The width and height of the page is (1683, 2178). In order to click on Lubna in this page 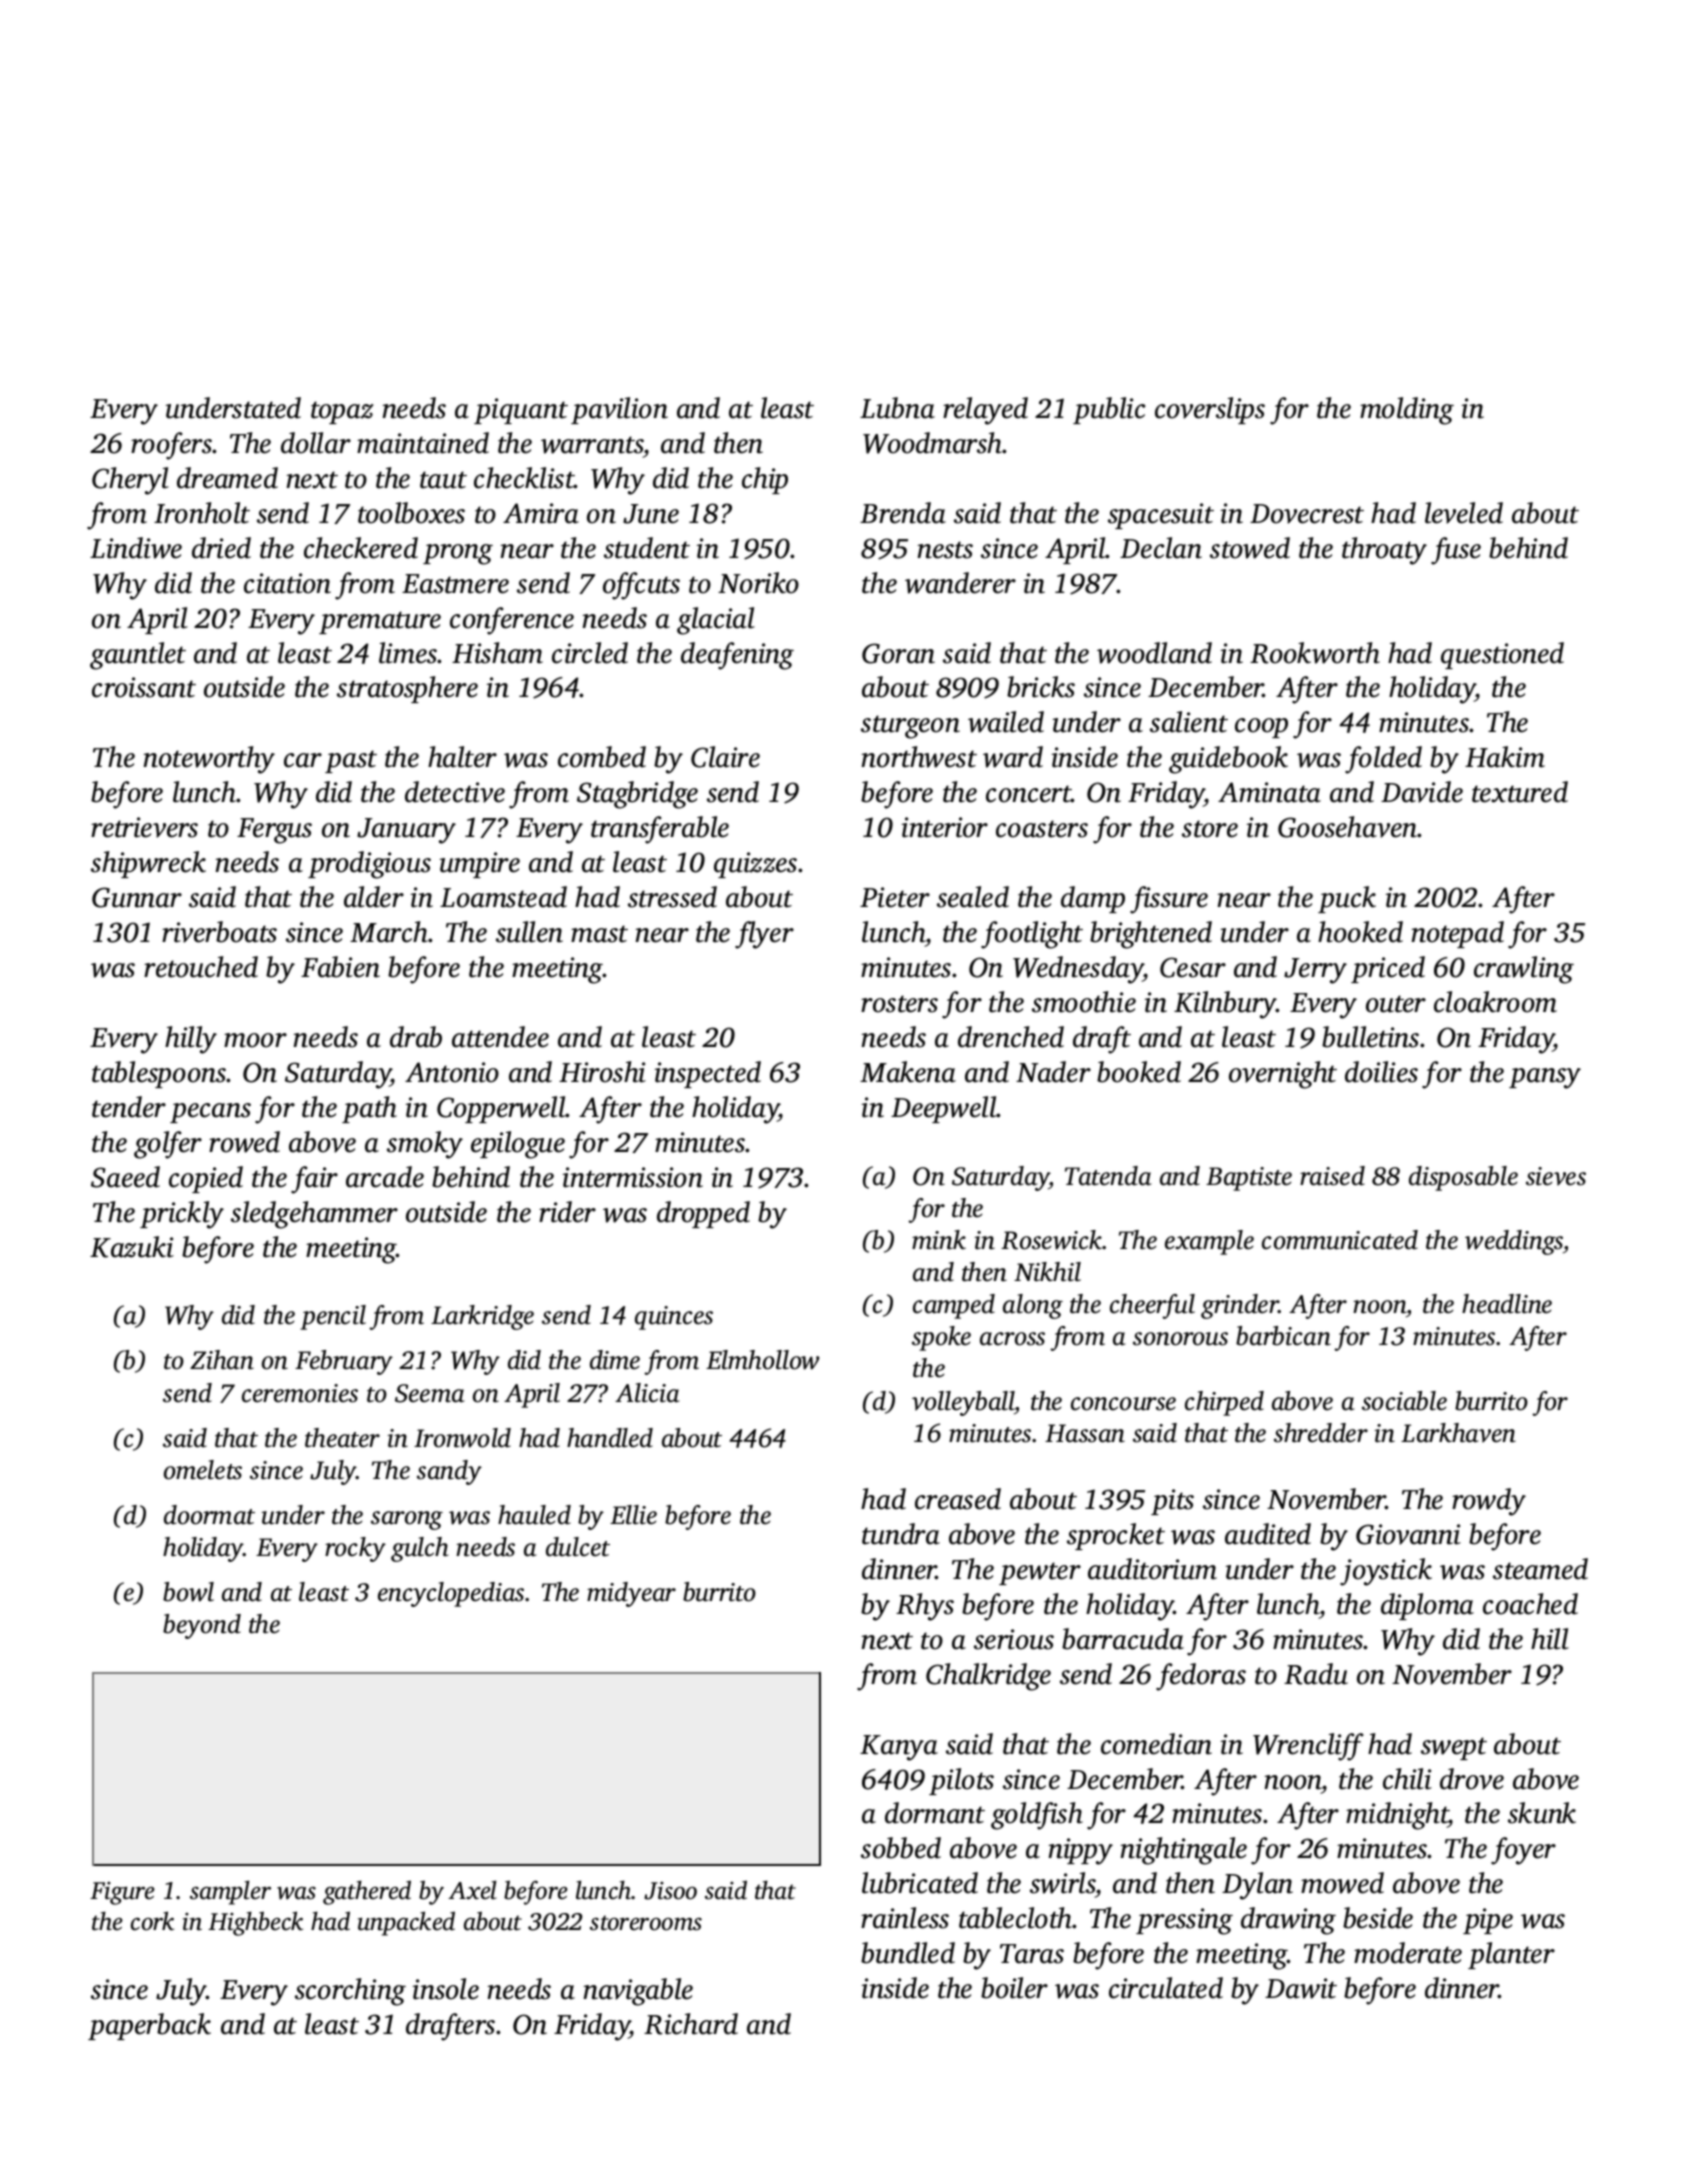, I will do `click(897, 408)`.
